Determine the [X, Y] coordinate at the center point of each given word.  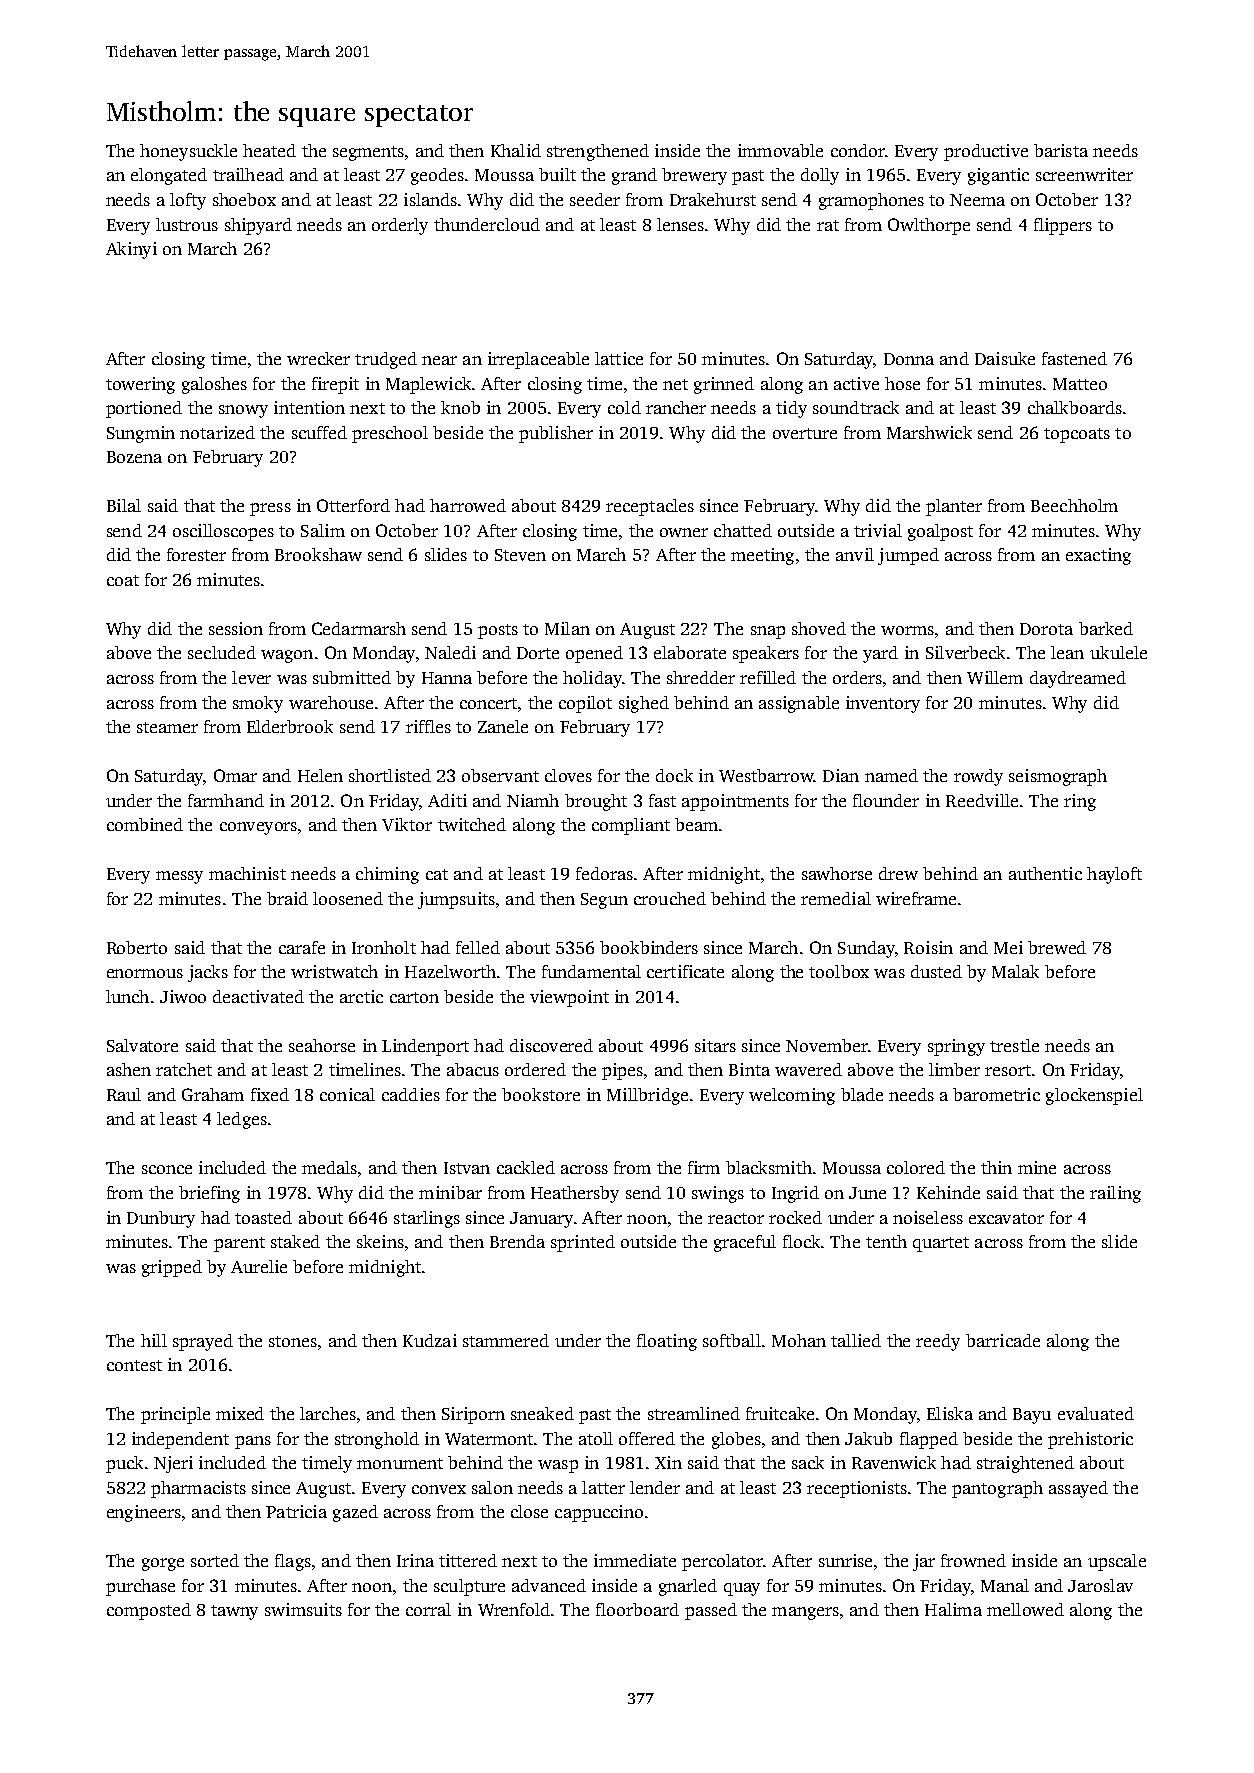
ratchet [184, 1069]
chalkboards [1075, 407]
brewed [1057, 947]
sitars [715, 1045]
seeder [595, 199]
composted [149, 1611]
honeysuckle [188, 152]
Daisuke [1005, 358]
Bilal [124, 505]
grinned [724, 385]
